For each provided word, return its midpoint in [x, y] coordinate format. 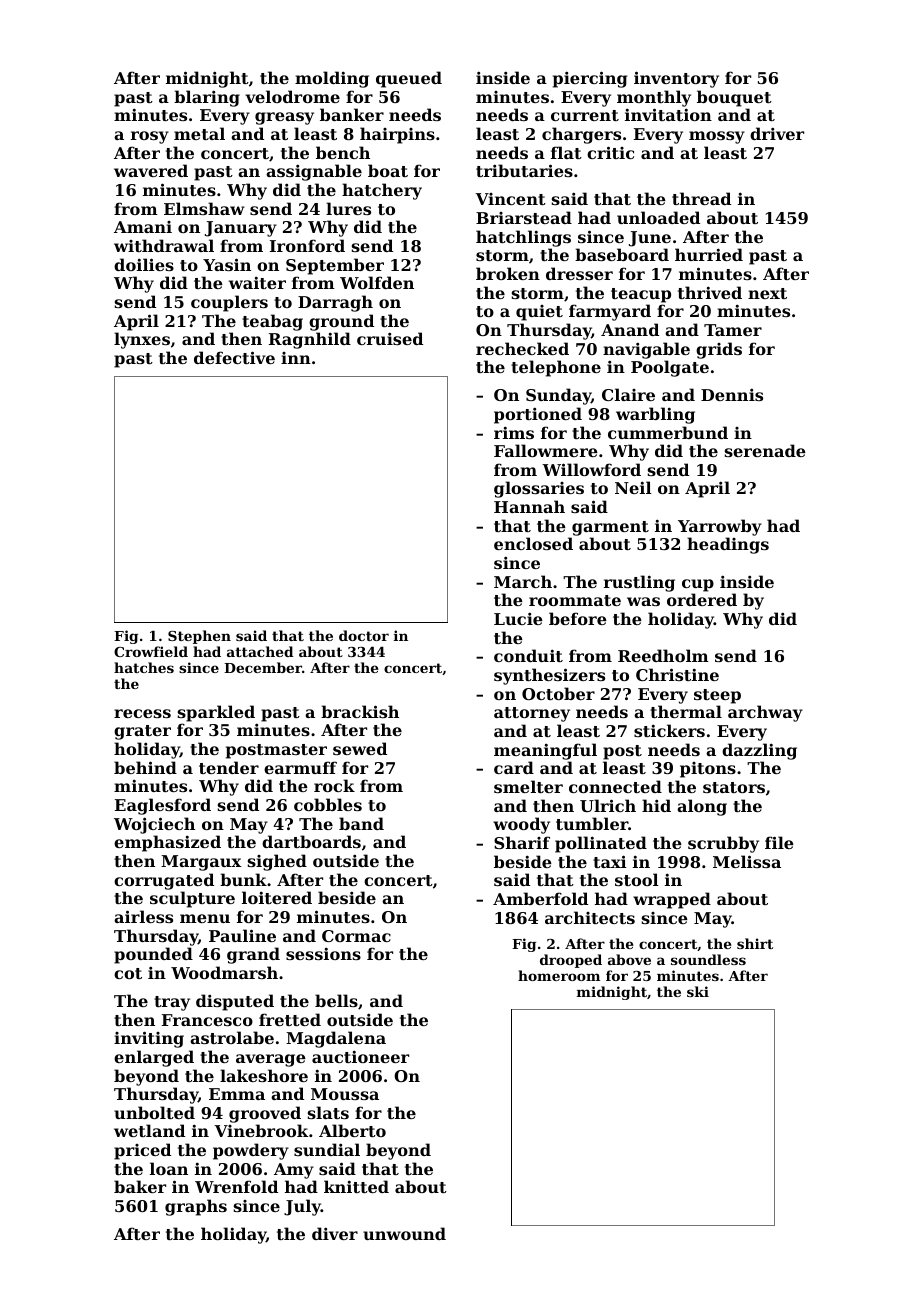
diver [335, 1233]
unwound [404, 1233]
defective [234, 357]
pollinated [601, 844]
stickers [669, 730]
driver [777, 133]
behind [145, 767]
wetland [149, 1130]
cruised [390, 338]
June [650, 239]
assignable [314, 172]
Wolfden [377, 282]
